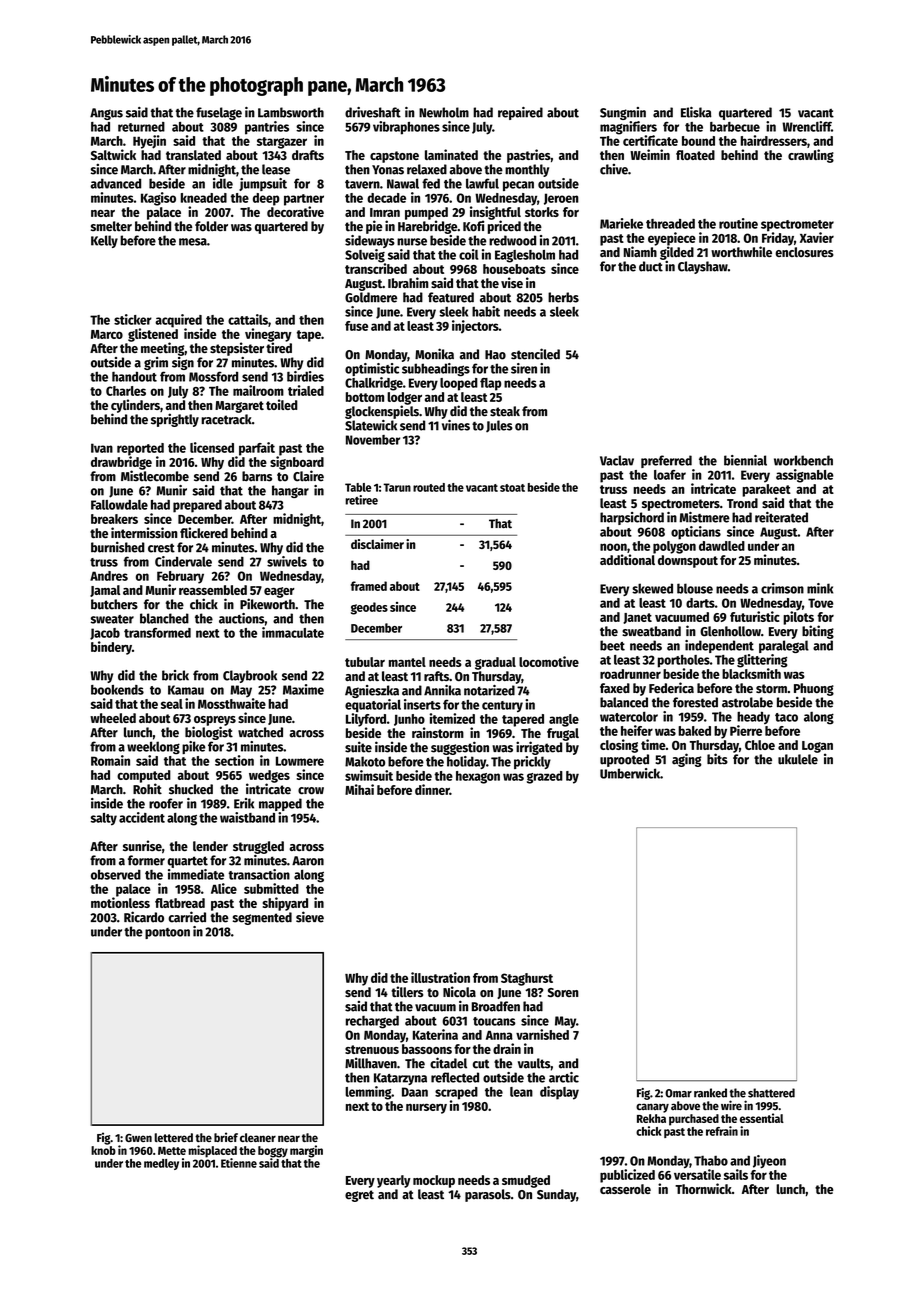  I want to click on essential, so click(762, 1118).
